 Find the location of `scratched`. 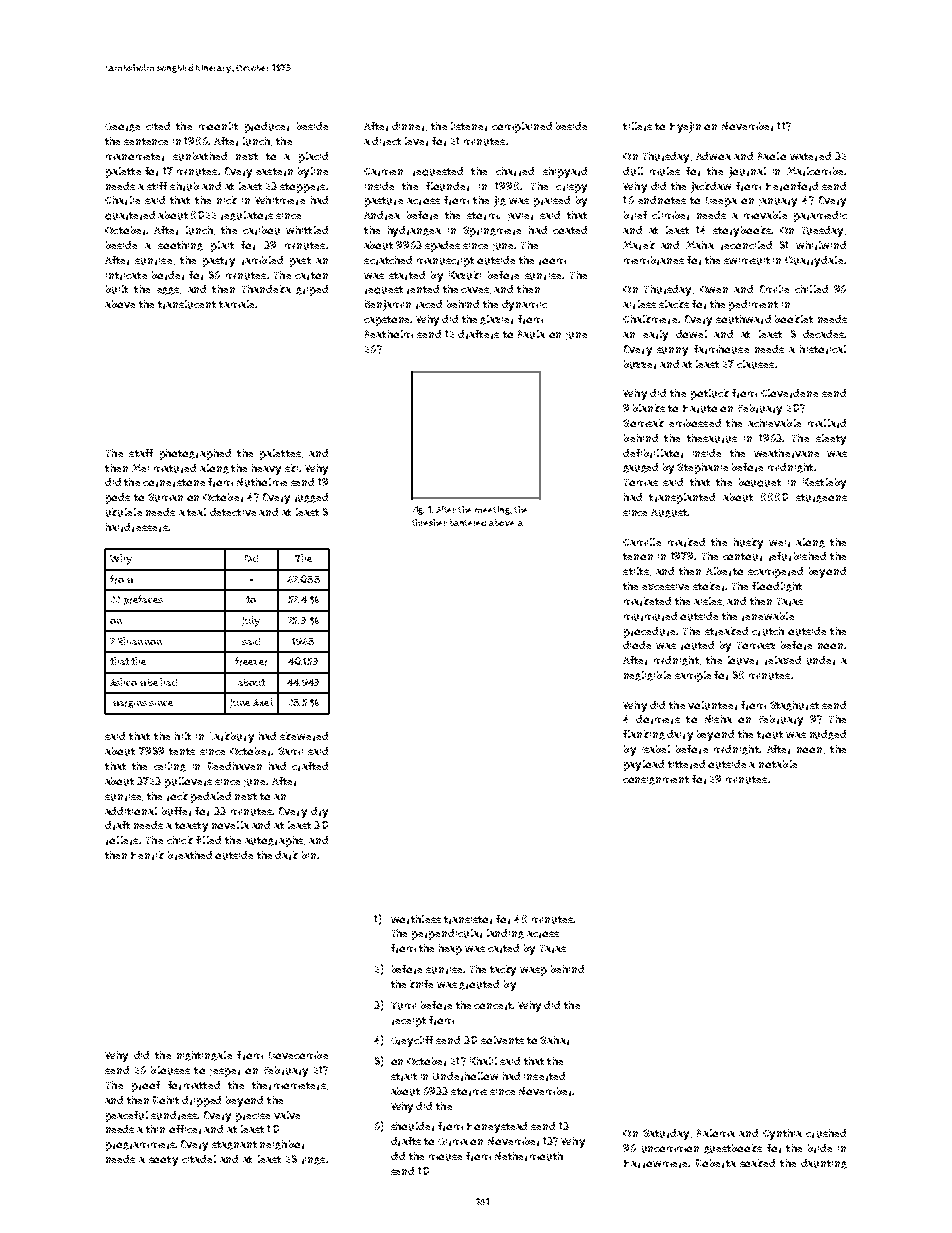

scratched is located at coordinates (388, 260).
